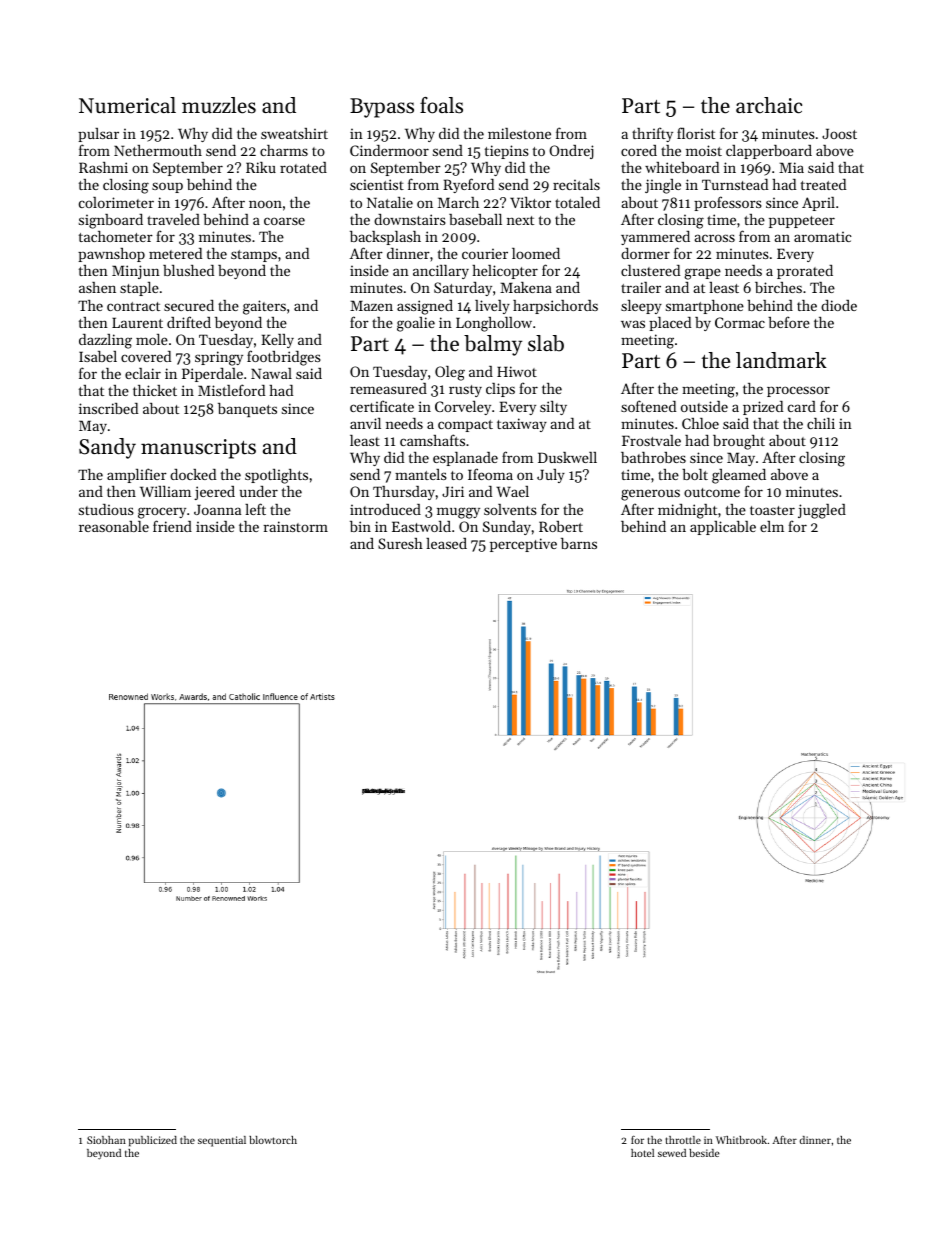 The width and height of the screenshot is (952, 1233). I want to click on foals, so click(441, 105).
